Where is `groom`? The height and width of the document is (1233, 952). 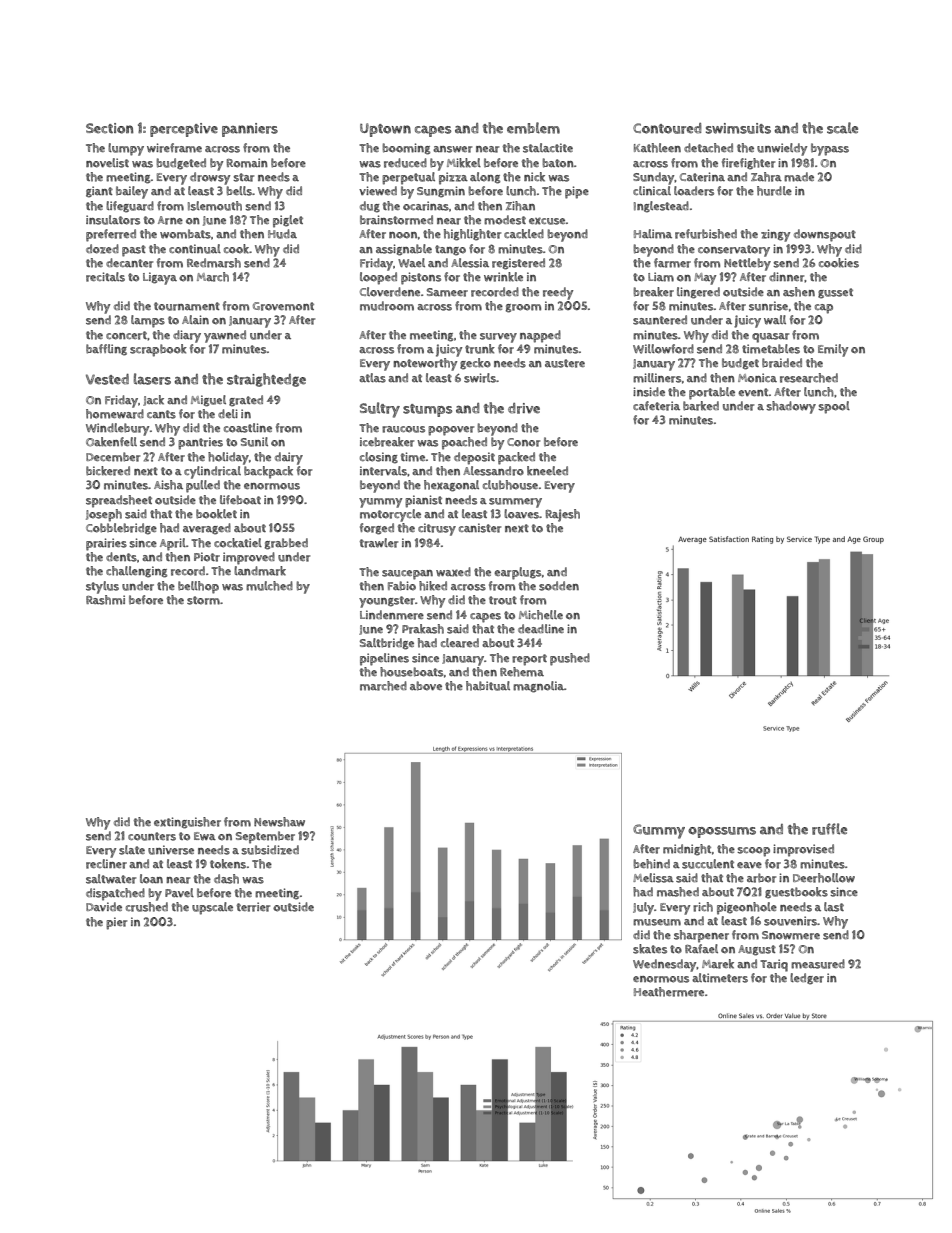 groom is located at coordinates (523, 308).
